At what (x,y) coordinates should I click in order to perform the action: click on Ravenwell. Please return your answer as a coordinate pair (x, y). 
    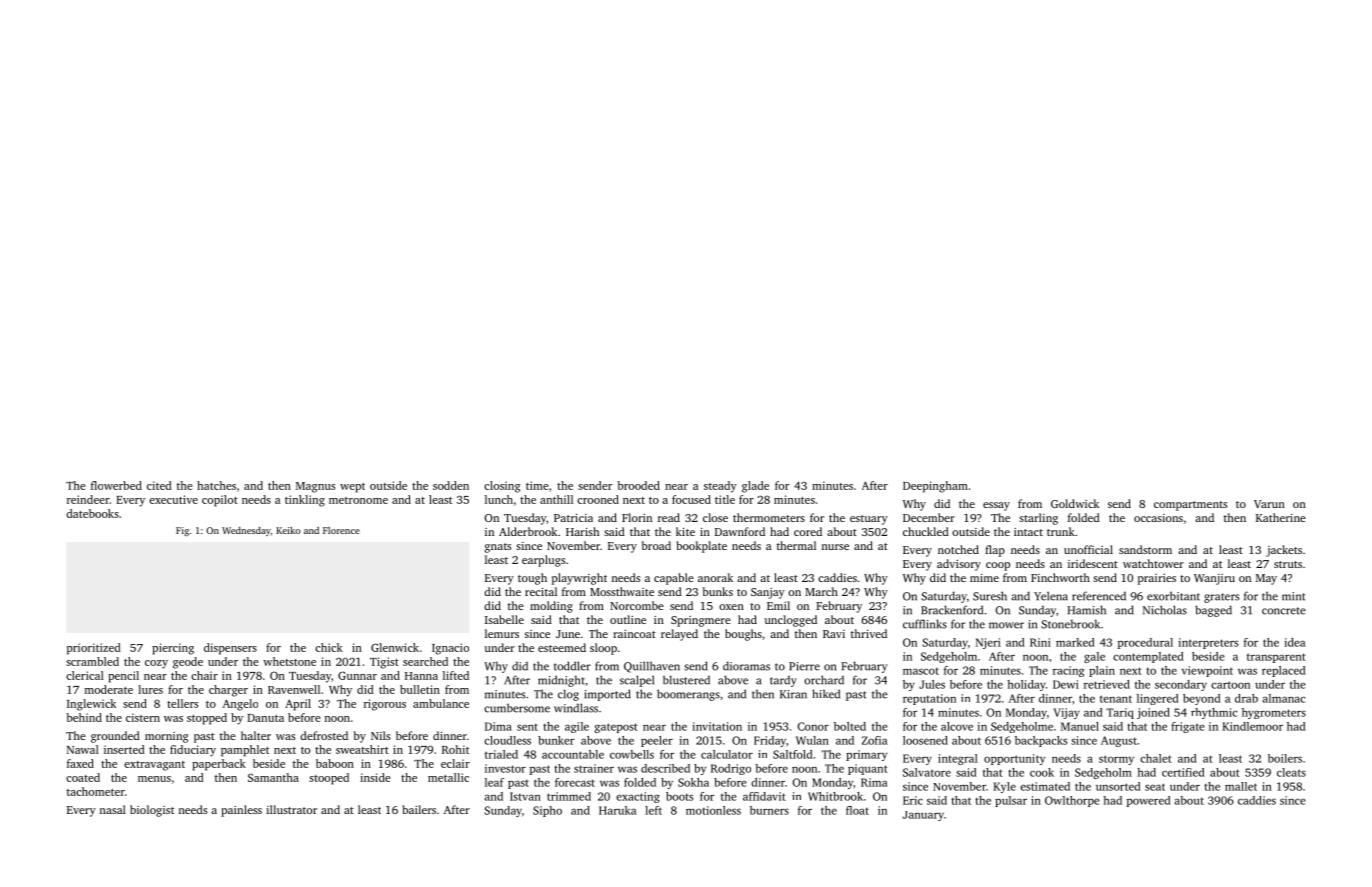
    Looking at the image, I should click on (294, 689).
